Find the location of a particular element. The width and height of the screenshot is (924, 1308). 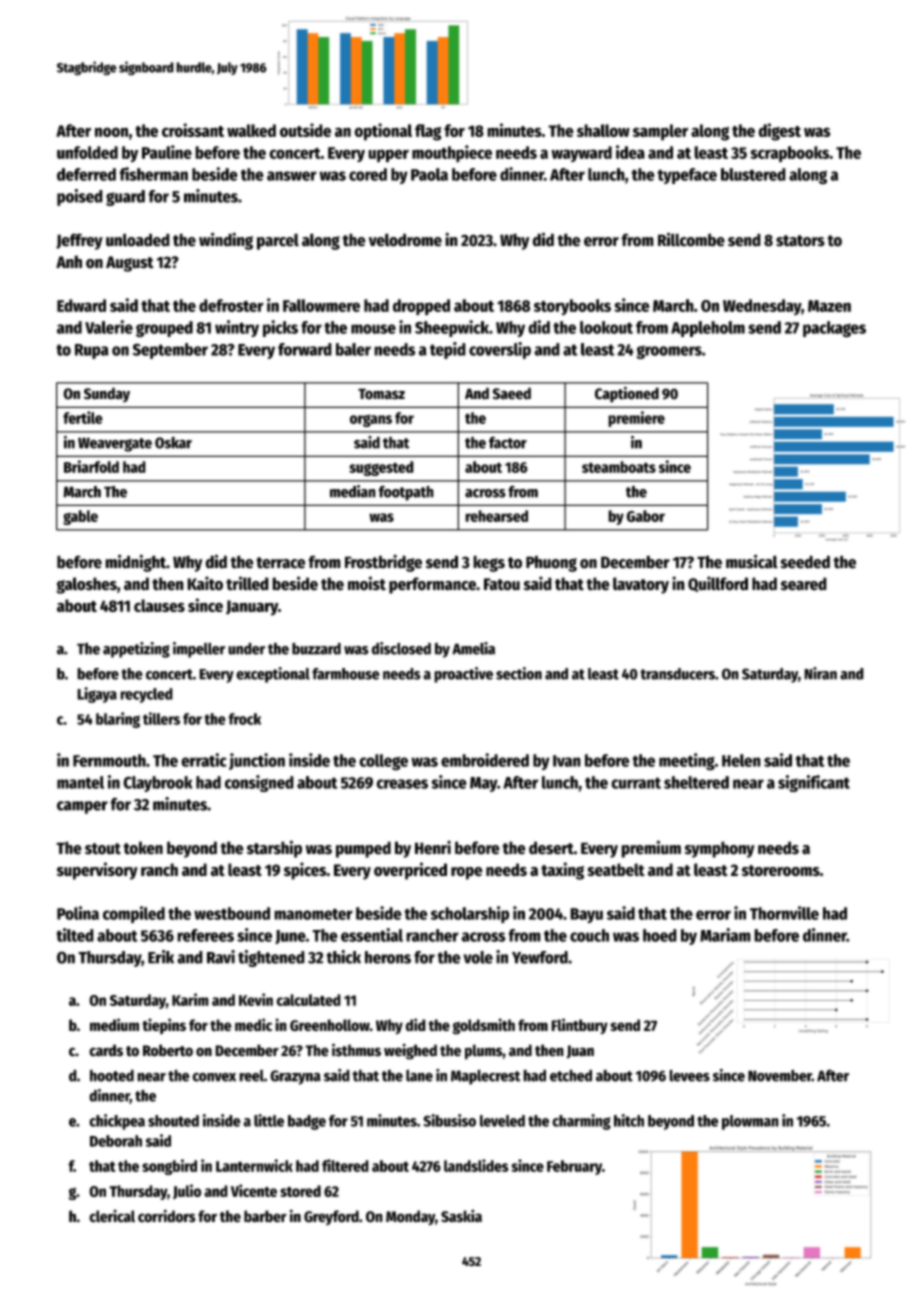

Rupa is located at coordinates (92, 351).
